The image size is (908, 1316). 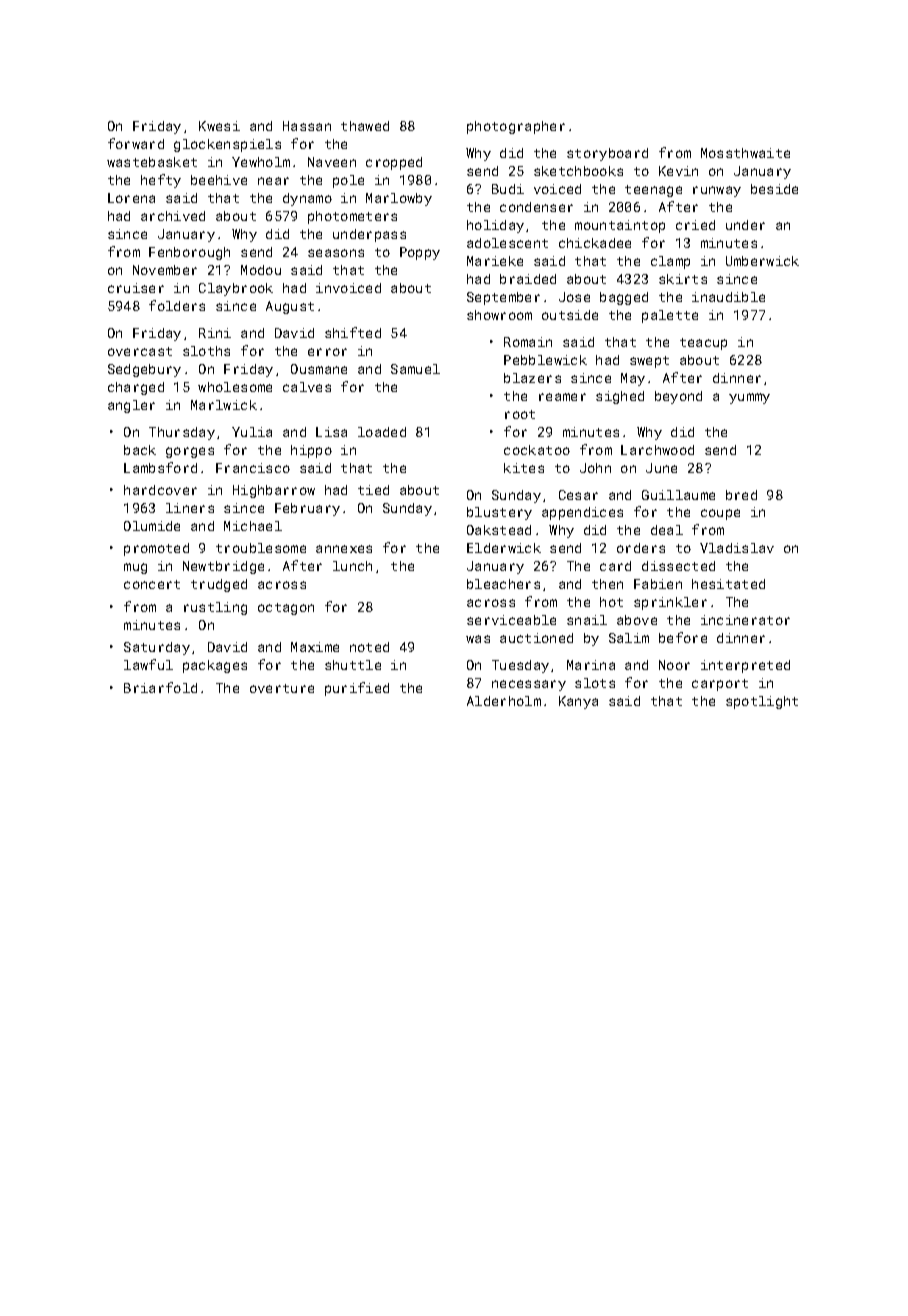 I want to click on Kwesi, so click(x=219, y=126).
